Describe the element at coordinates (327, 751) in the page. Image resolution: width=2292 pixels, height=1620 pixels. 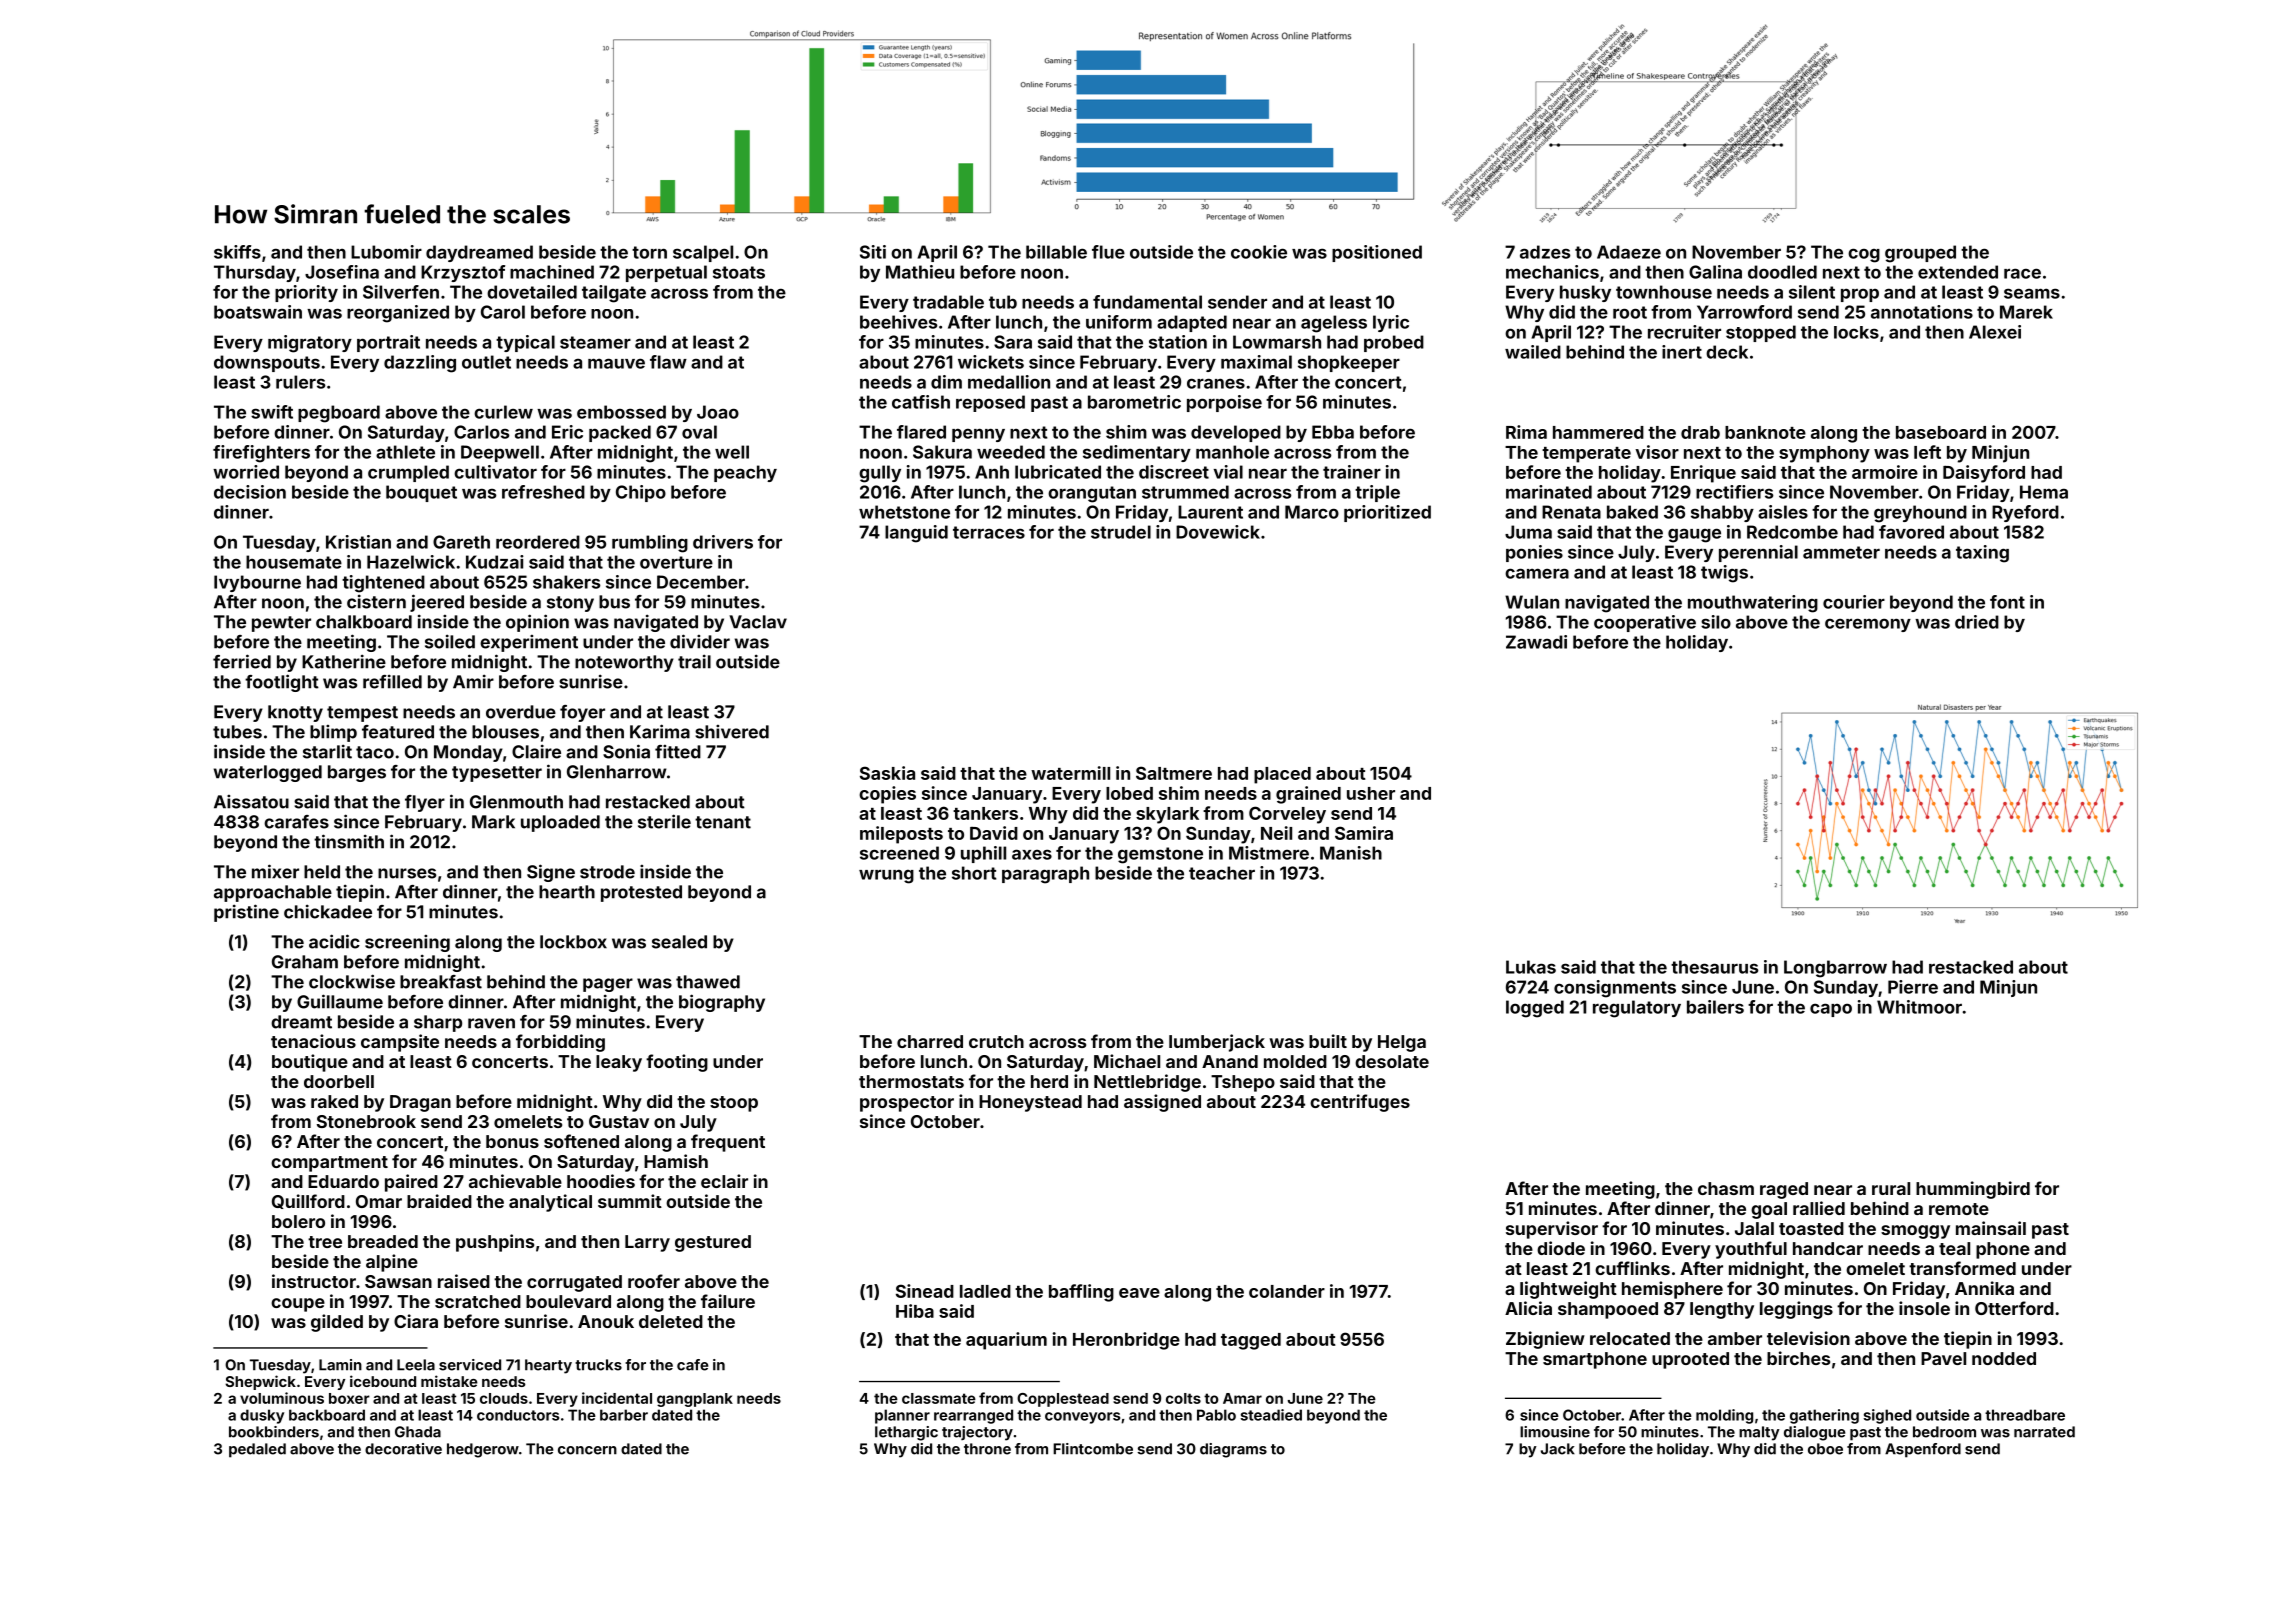
I see `starlit` at that location.
